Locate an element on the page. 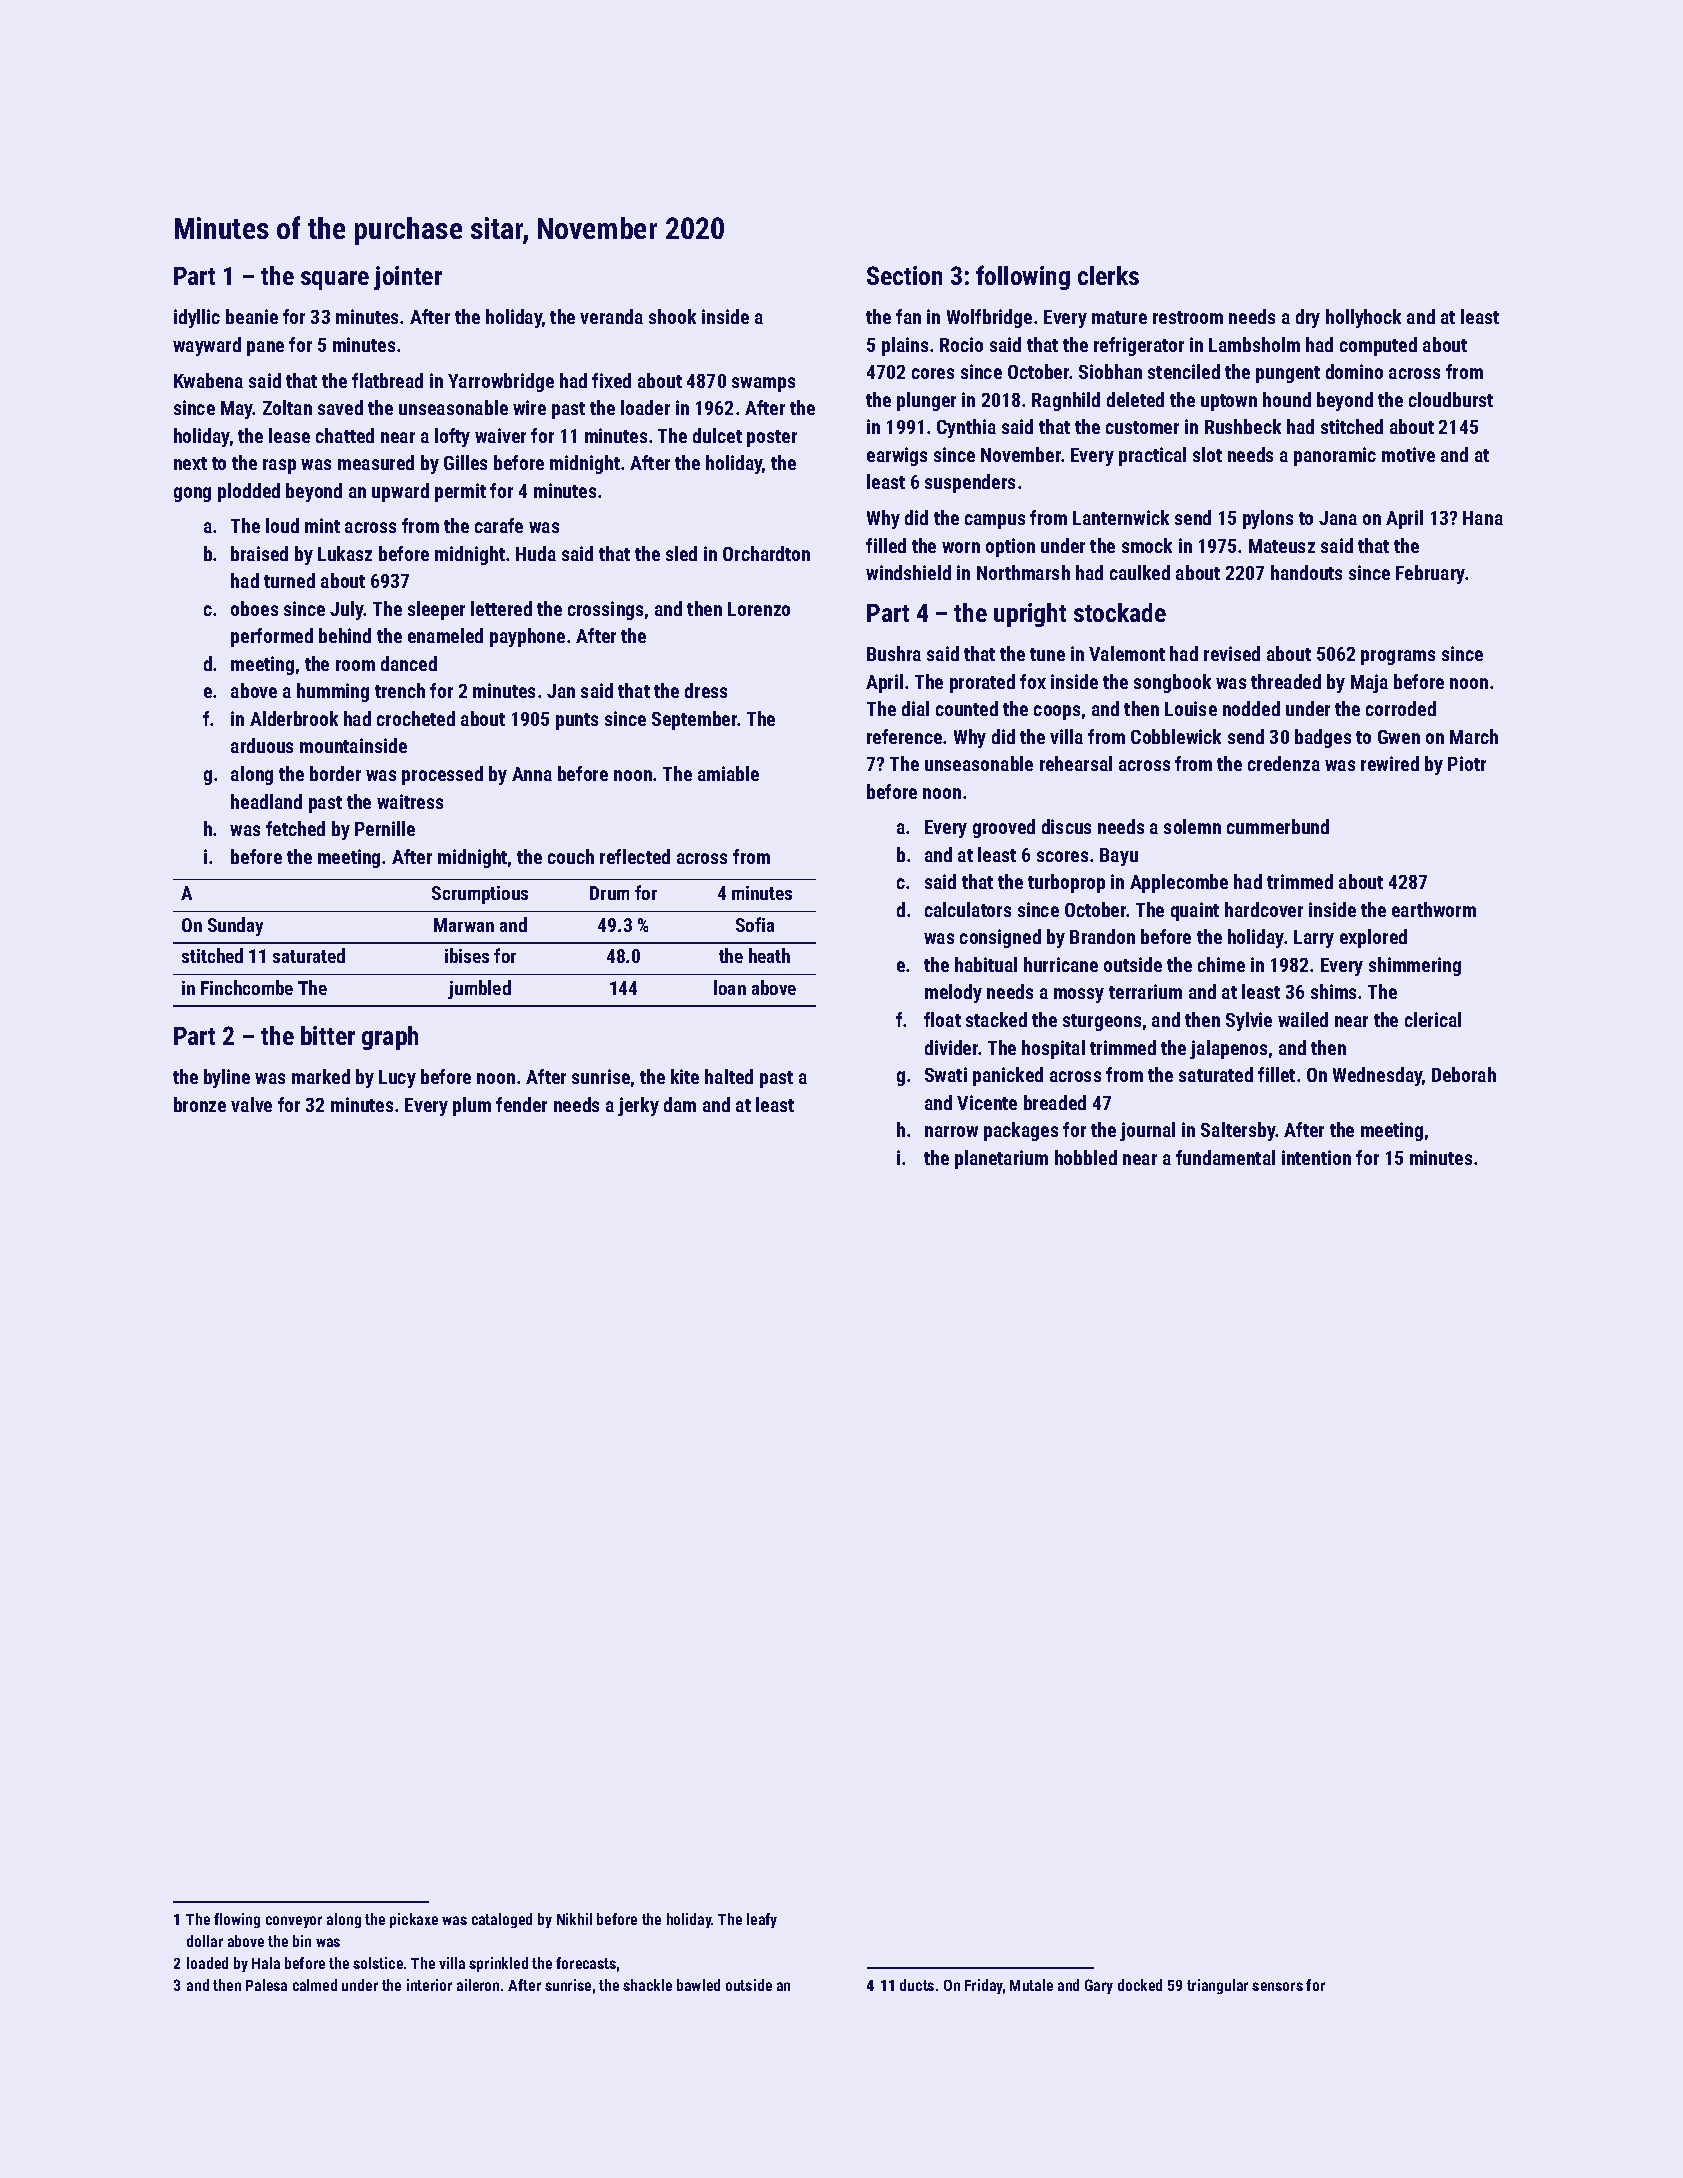 The width and height of the page is (1683, 2178). fundamental is located at coordinates (1225, 1157).
